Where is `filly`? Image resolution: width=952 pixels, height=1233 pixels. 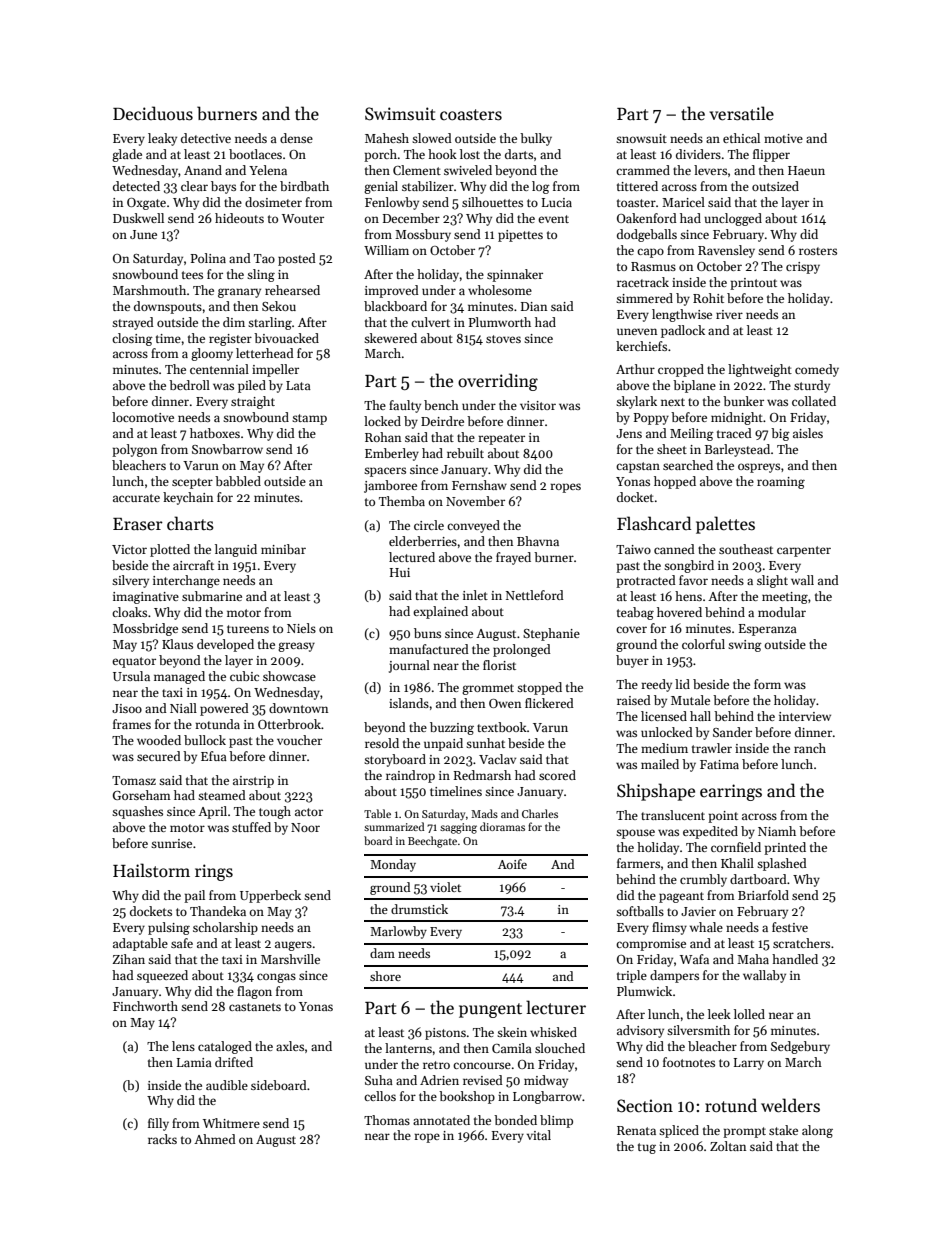 filly is located at coordinates (158, 1124).
